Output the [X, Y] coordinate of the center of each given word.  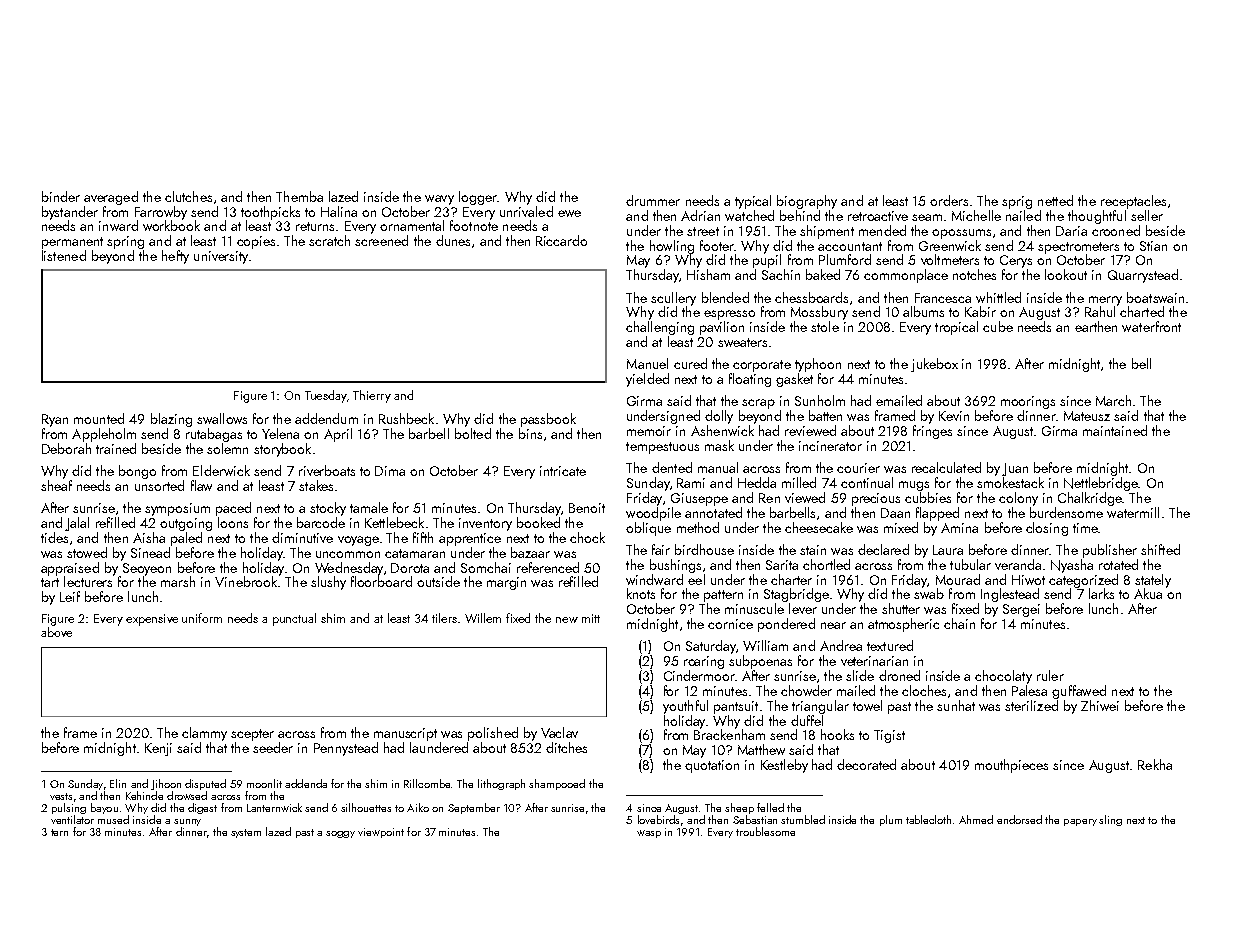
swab [929, 593]
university [221, 257]
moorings [1028, 402]
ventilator [72, 819]
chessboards [811, 297]
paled [186, 539]
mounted [99, 418]
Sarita [782, 565]
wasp [649, 834]
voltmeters [950, 259]
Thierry [372, 396]
